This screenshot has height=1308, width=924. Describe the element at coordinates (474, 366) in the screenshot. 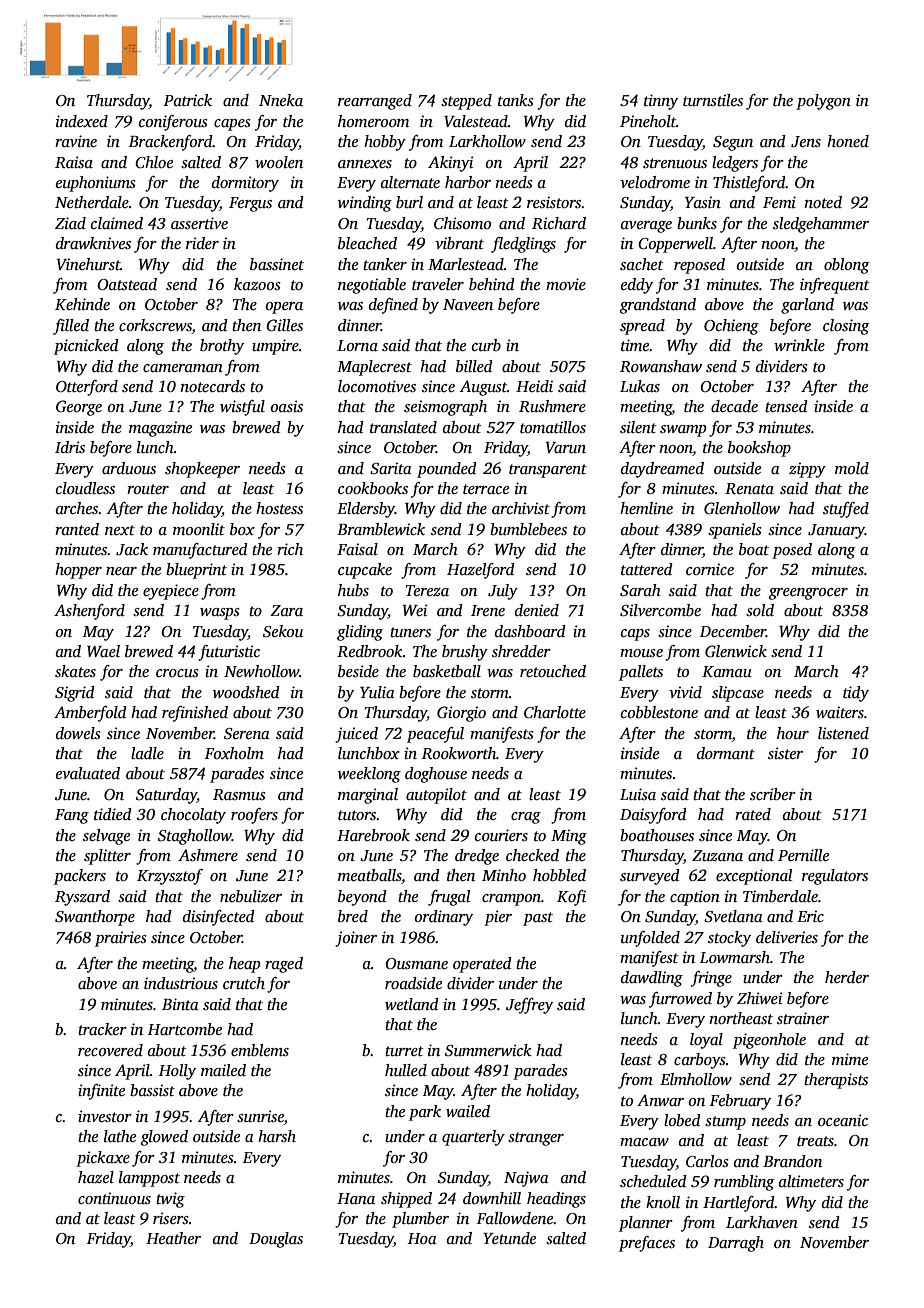

I see `billed` at that location.
